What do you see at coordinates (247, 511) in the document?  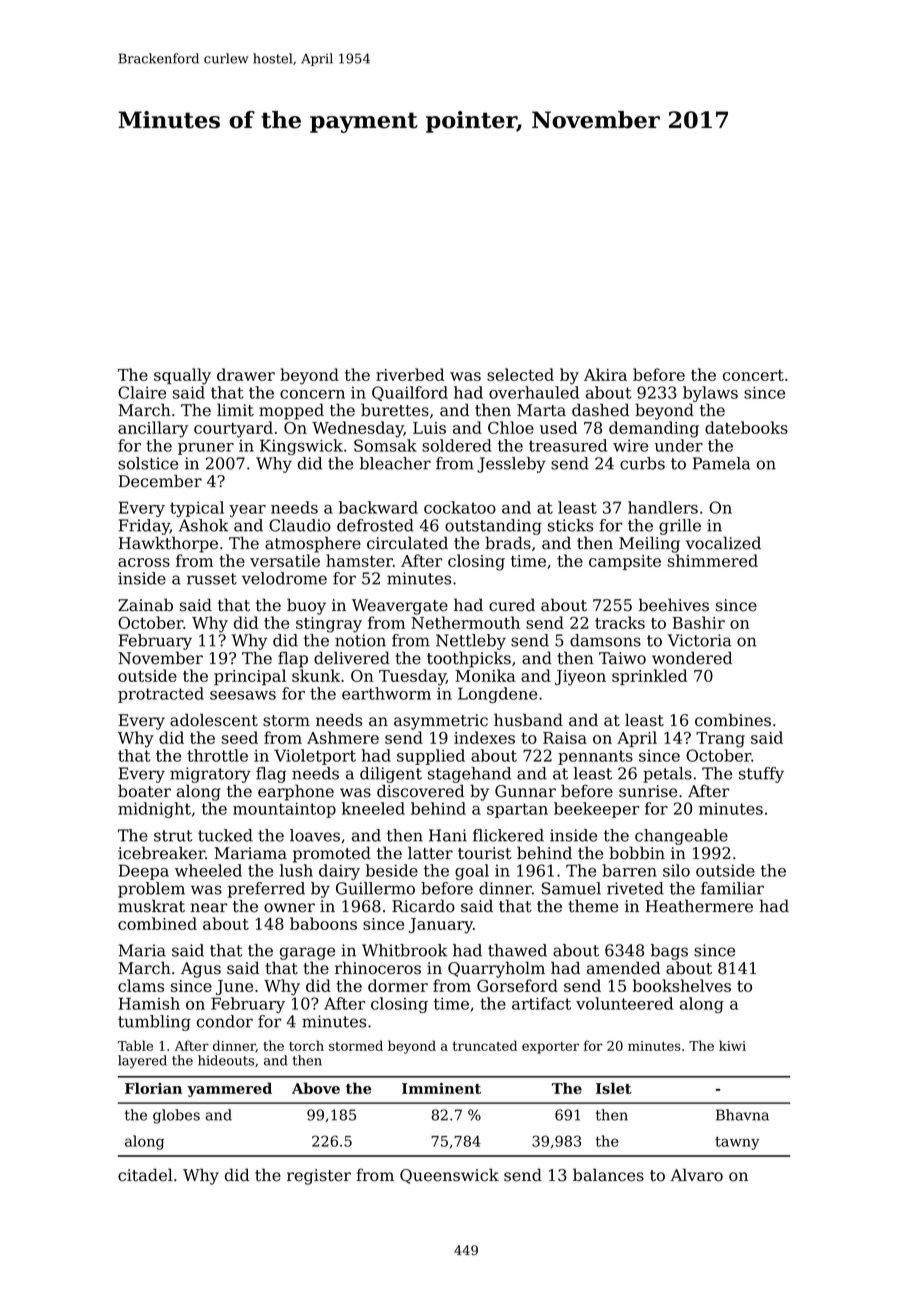 I see `year` at bounding box center [247, 511].
